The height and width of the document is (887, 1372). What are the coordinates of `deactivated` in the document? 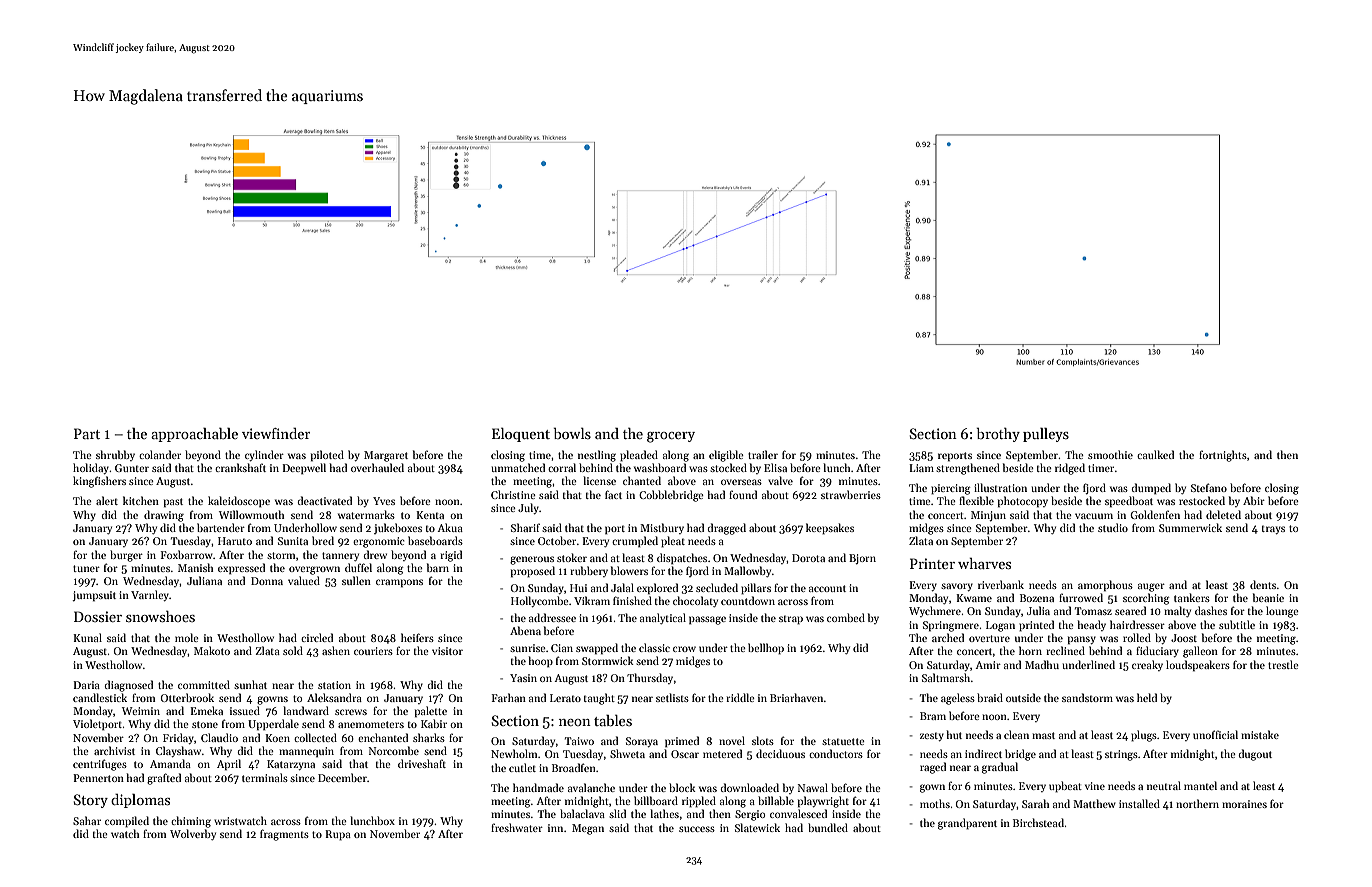 It's located at (324, 500).
